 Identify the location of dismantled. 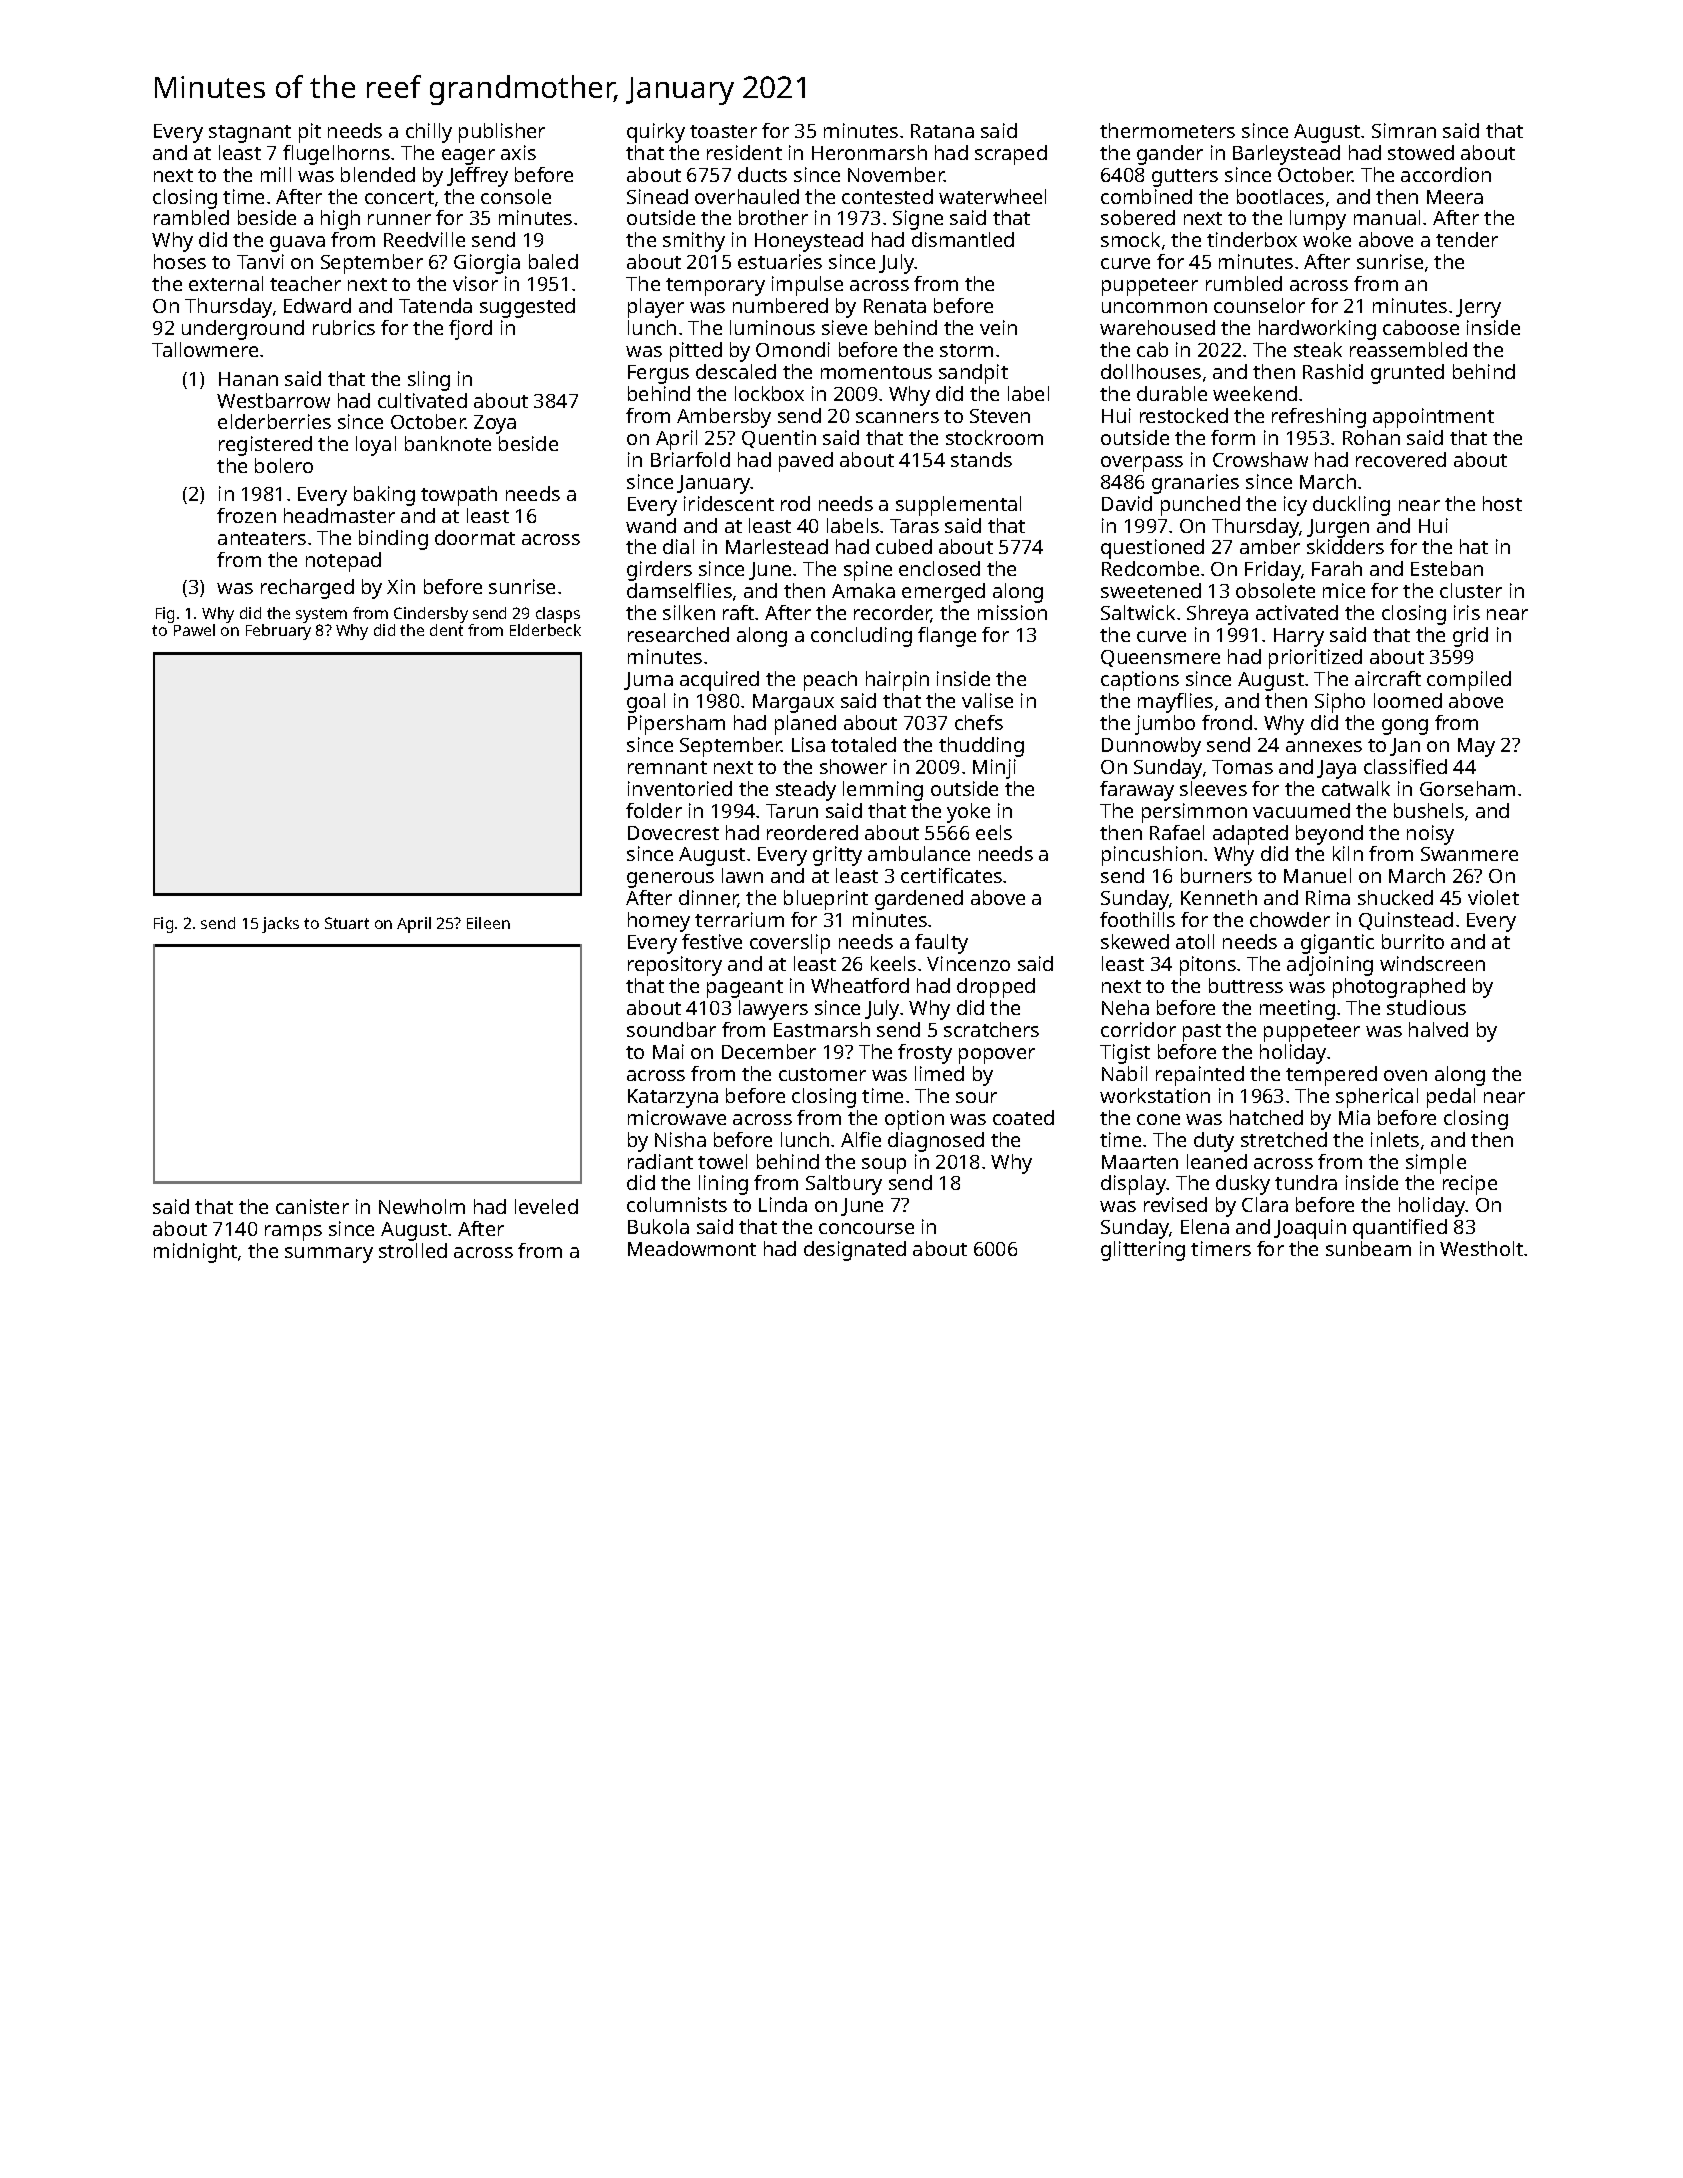
(963, 239).
